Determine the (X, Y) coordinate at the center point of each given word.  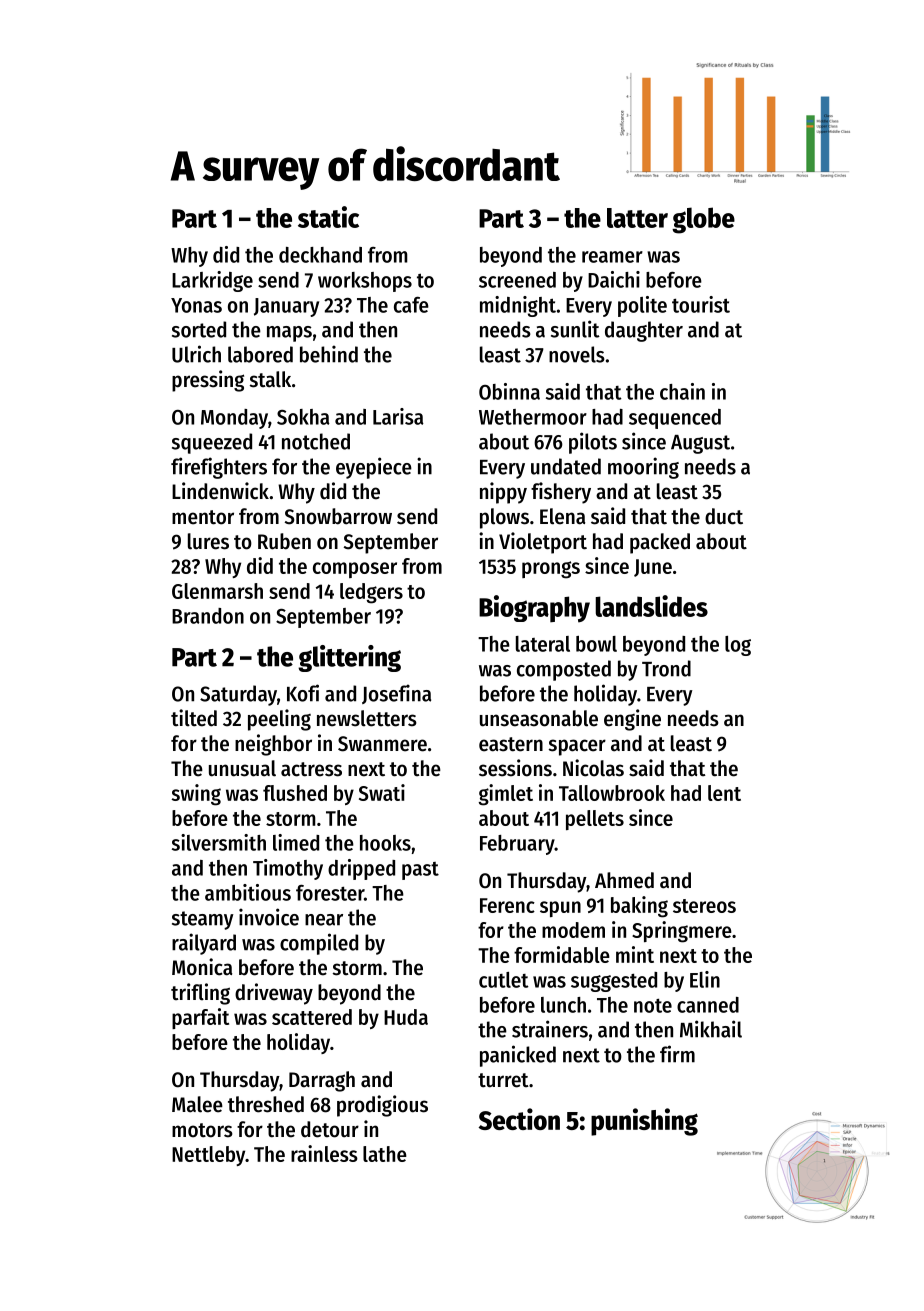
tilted (194, 718)
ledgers (371, 593)
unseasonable (539, 718)
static (328, 217)
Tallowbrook (612, 793)
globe (703, 220)
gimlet (506, 795)
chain (682, 391)
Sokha (303, 417)
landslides (651, 606)
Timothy (288, 869)
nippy (503, 493)
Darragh (322, 1081)
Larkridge (212, 281)
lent (724, 793)
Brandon (208, 616)
